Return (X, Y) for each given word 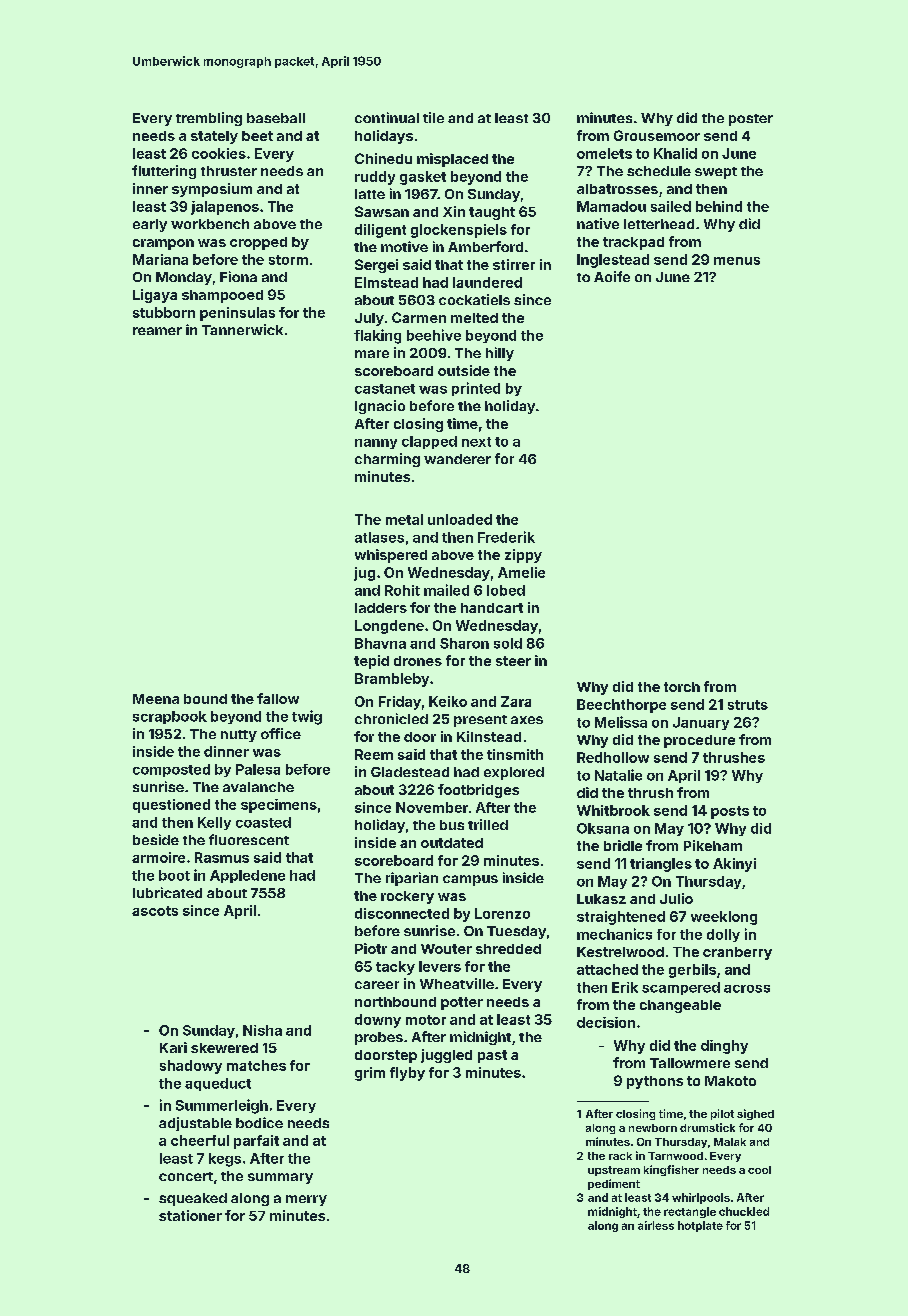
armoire (158, 857)
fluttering (164, 172)
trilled (488, 824)
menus (737, 261)
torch (682, 687)
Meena (156, 699)
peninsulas (237, 314)
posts (730, 812)
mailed (446, 590)
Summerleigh (222, 1106)
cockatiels (474, 299)
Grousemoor (657, 135)
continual (387, 117)
